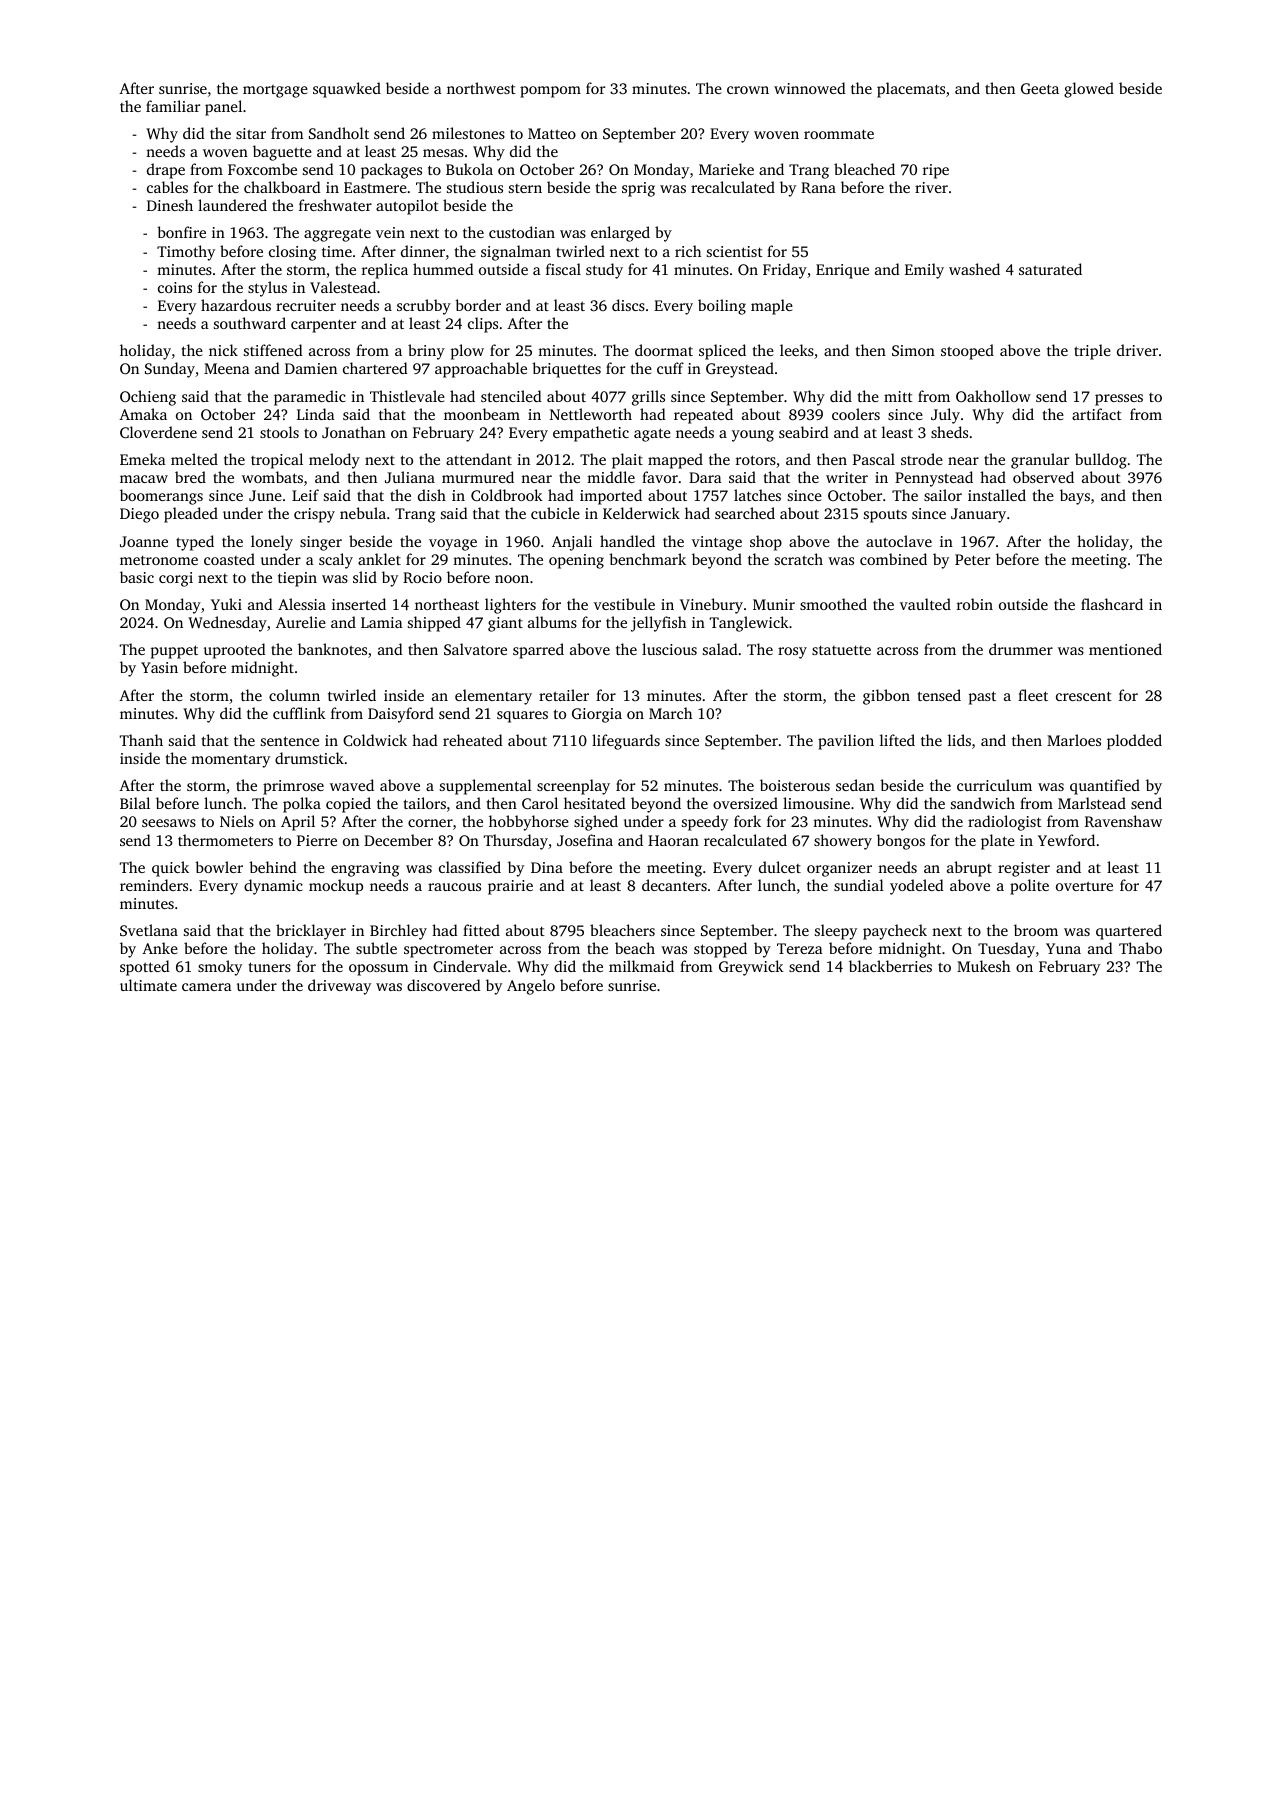 Image resolution: width=1282 pixels, height=1814 pixels. Describe the element at coordinates (983, 966) in the screenshot. I see `Mukesh` at that location.
